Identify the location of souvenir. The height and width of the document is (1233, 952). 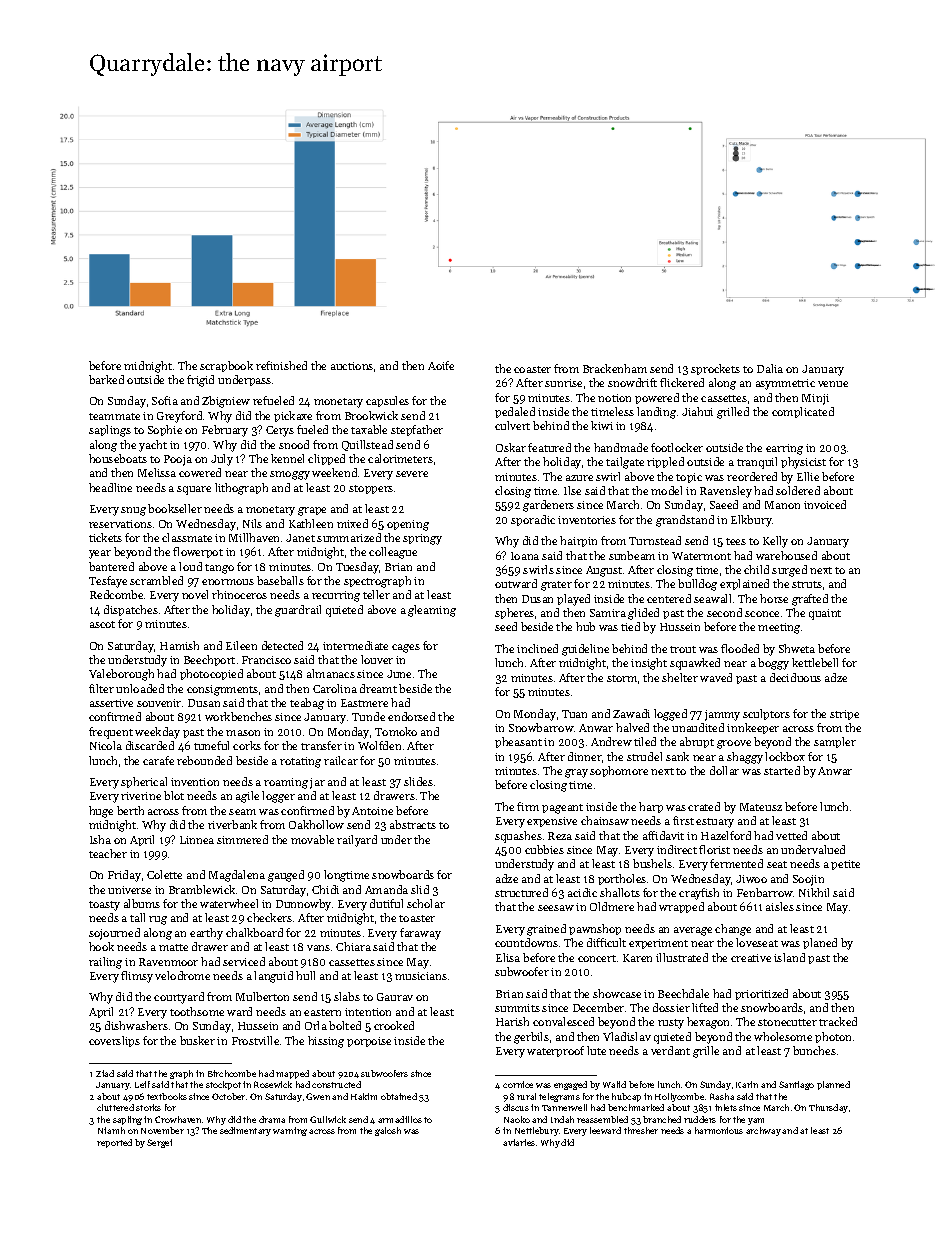
(159, 703).
